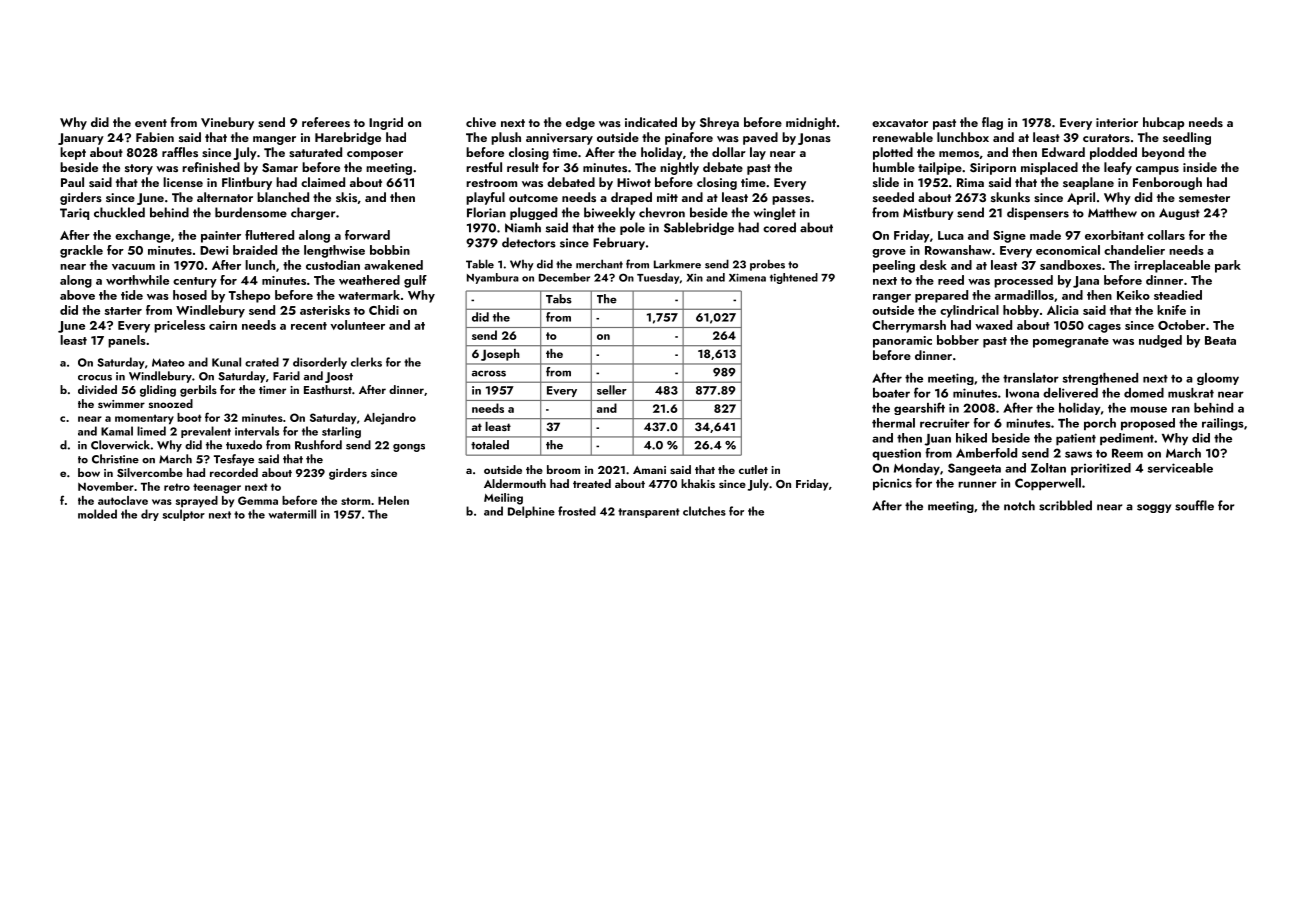 The image size is (1308, 924). What do you see at coordinates (1218, 379) in the screenshot?
I see `gloomy` at bounding box center [1218, 379].
